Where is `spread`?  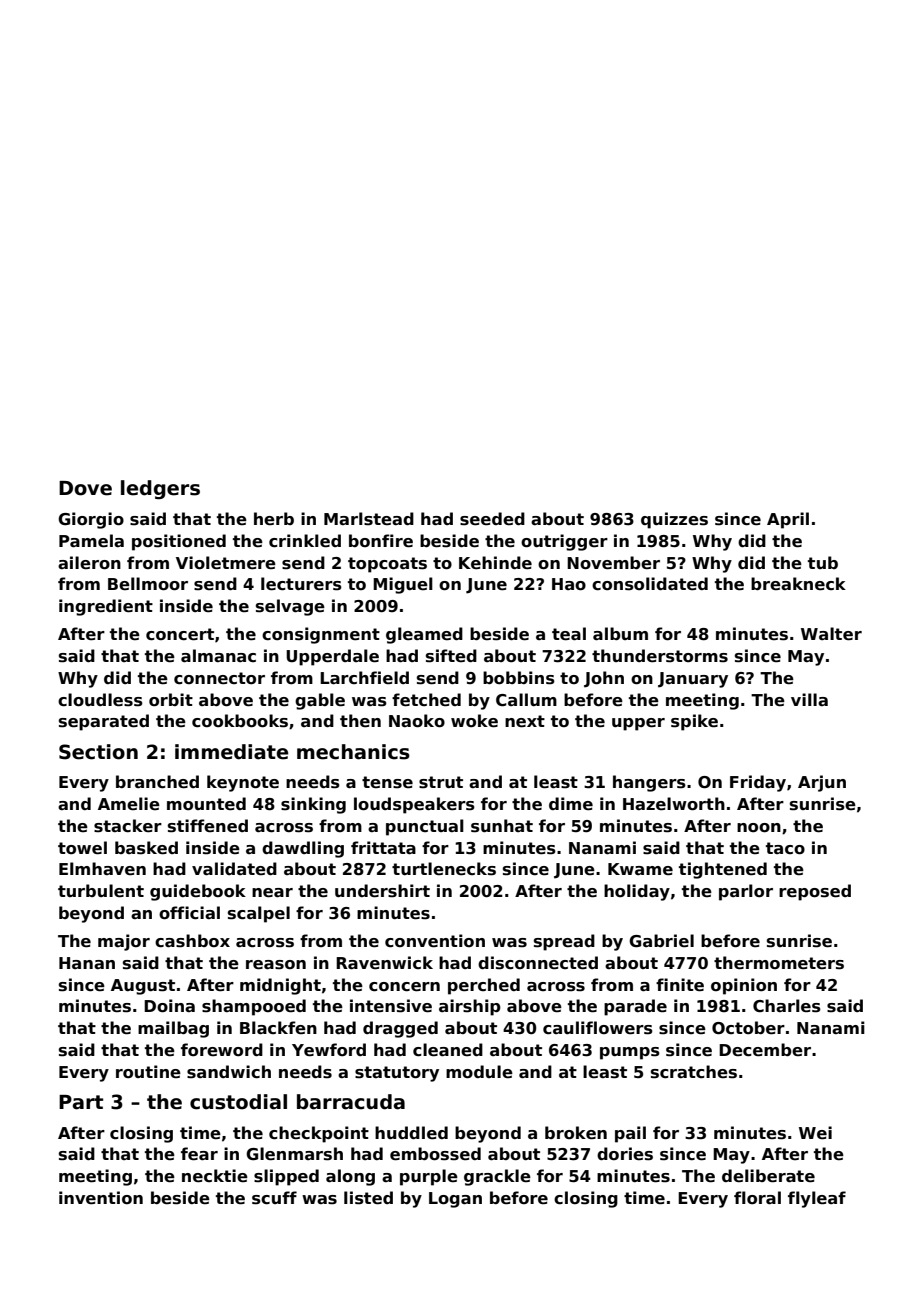
spread is located at coordinates (564, 942).
